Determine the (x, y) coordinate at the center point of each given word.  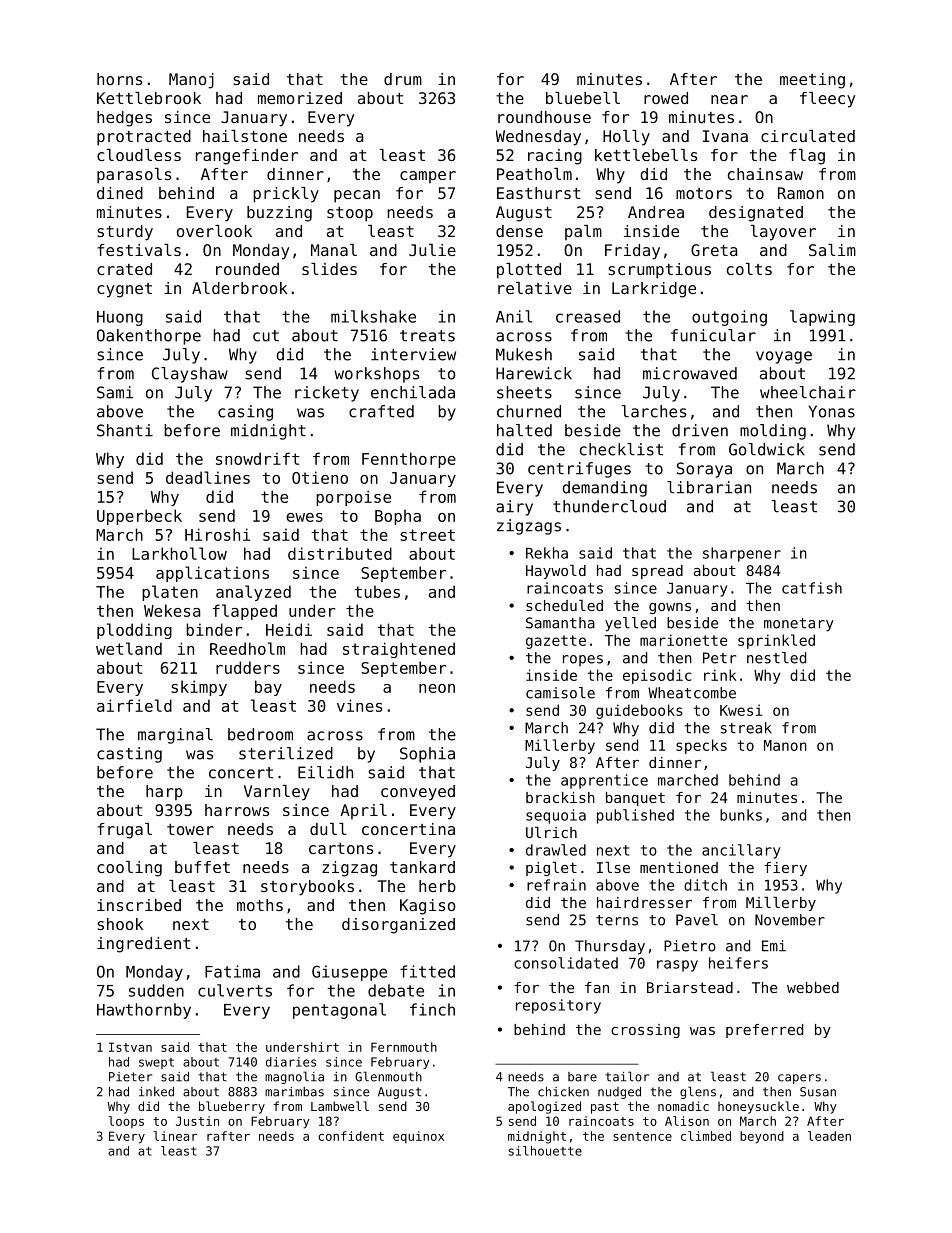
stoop (350, 214)
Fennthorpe (409, 460)
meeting (812, 81)
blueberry (232, 1107)
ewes (304, 517)
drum (403, 79)
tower (190, 829)
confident (351, 1136)
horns (119, 79)
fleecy (827, 100)
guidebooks (639, 711)
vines (359, 705)
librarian (709, 487)
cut (266, 336)
